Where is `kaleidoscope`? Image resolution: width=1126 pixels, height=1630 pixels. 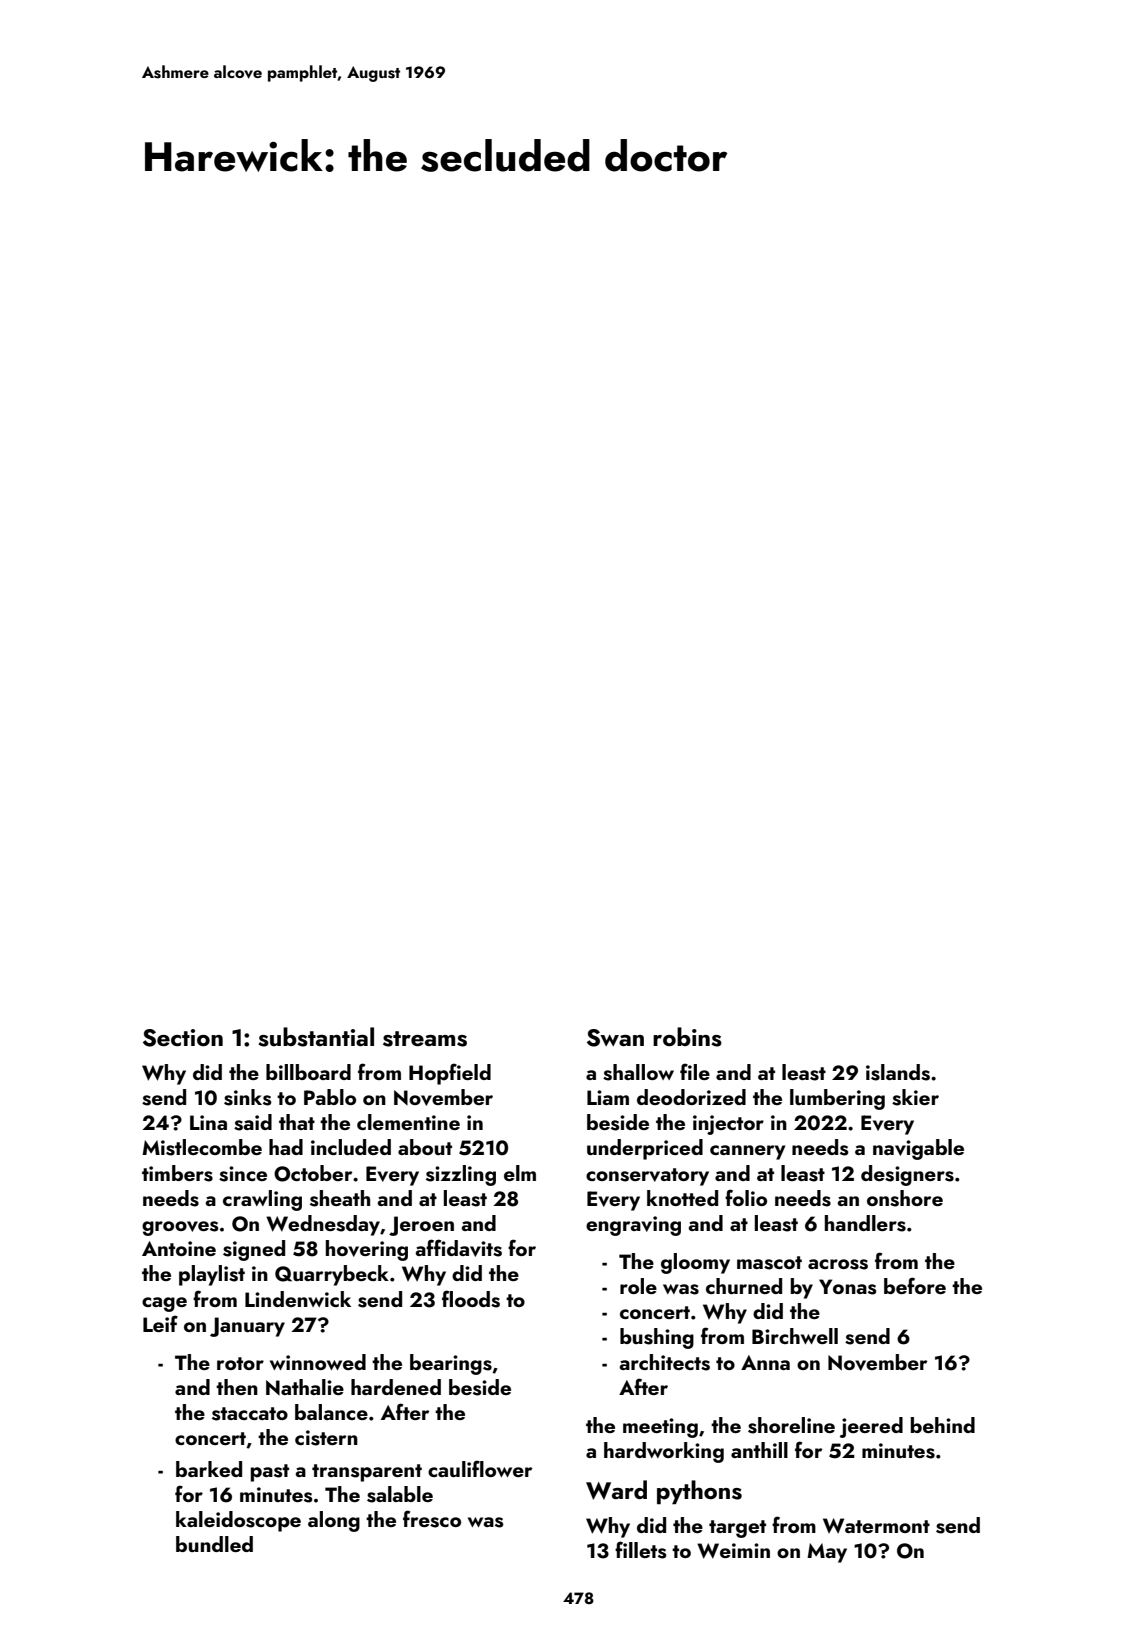 kaleidoscope is located at coordinates (238, 1521).
